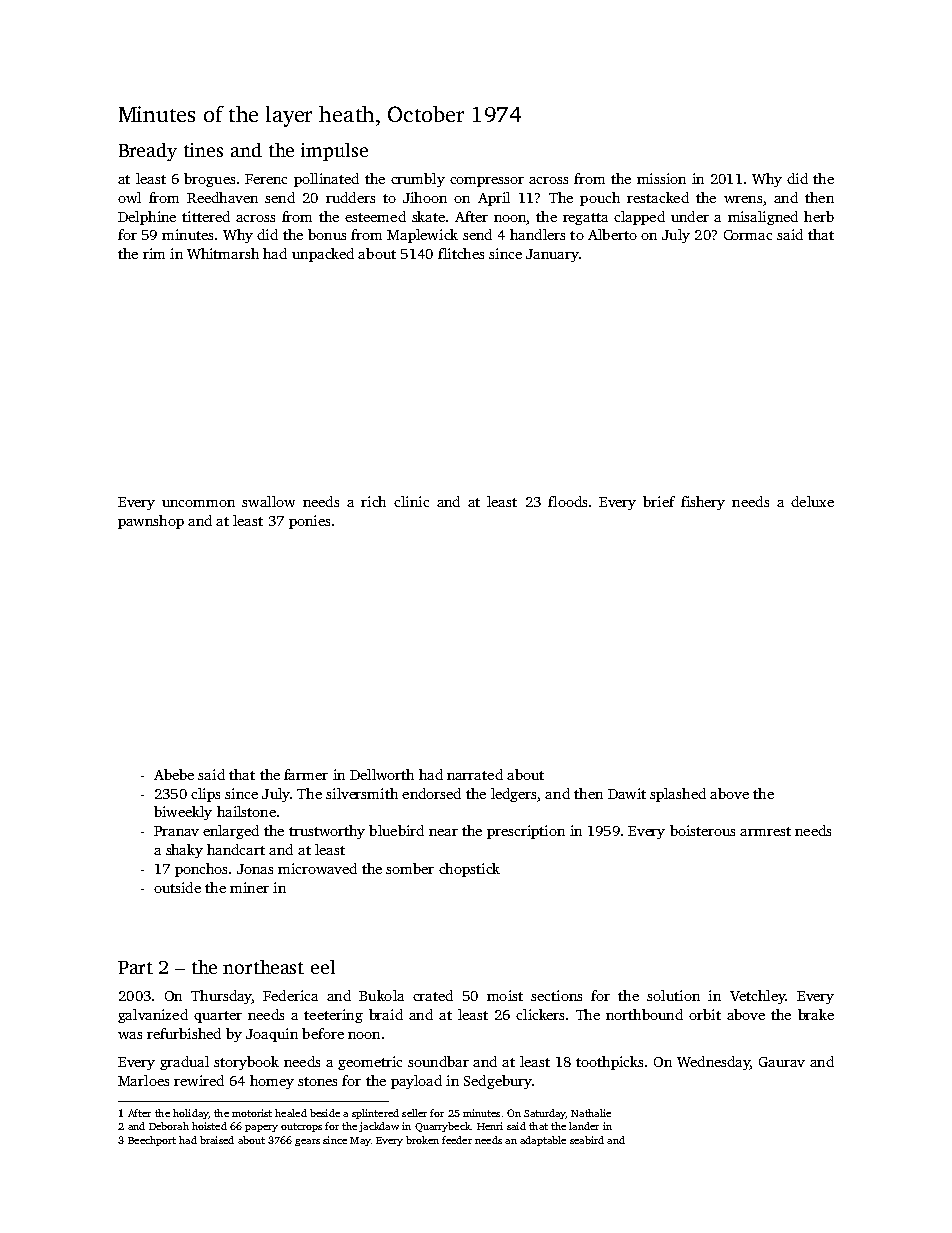 Image resolution: width=952 pixels, height=1233 pixels. What do you see at coordinates (552, 255) in the page?
I see `January` at bounding box center [552, 255].
